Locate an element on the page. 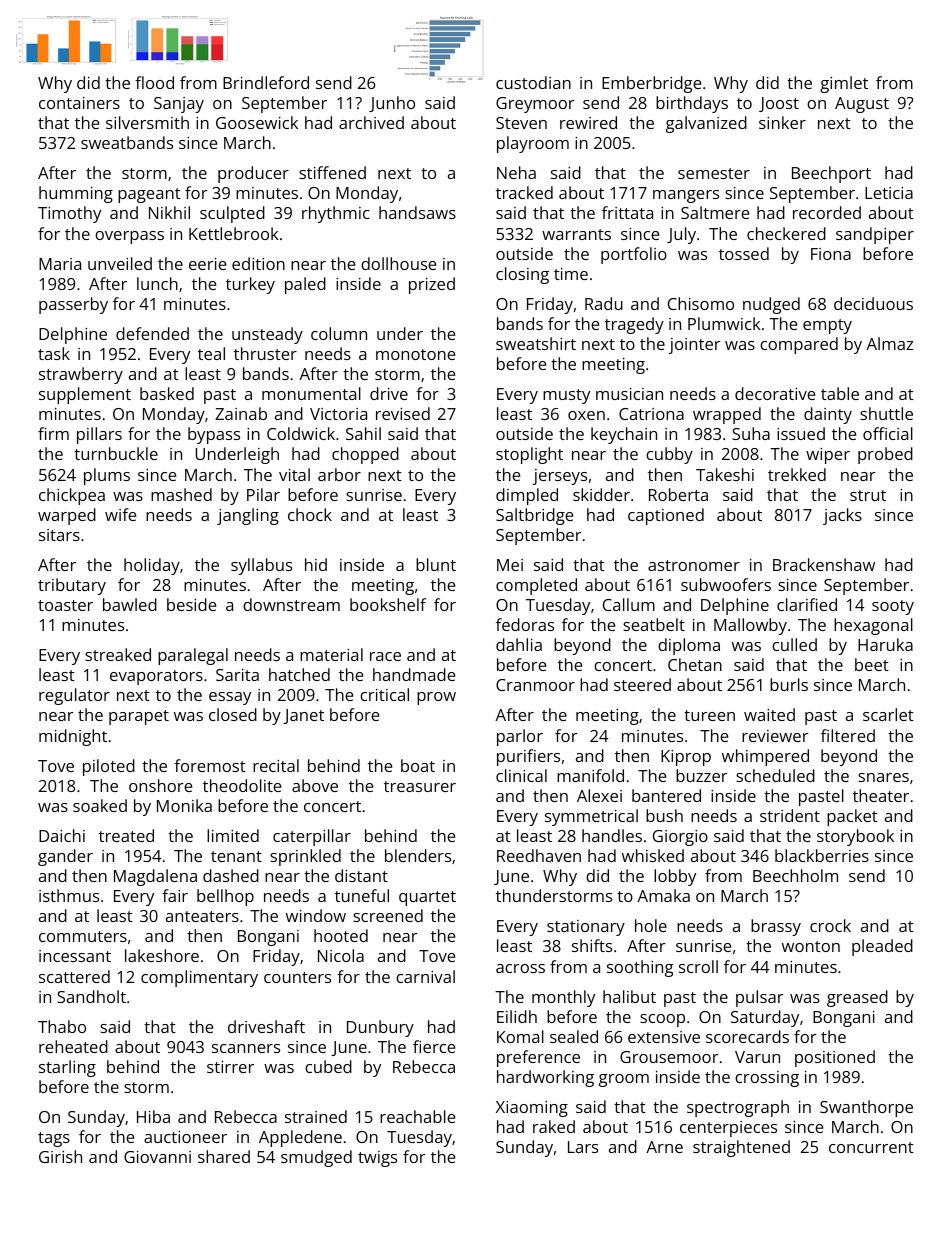  Giovanni is located at coordinates (157, 1157).
